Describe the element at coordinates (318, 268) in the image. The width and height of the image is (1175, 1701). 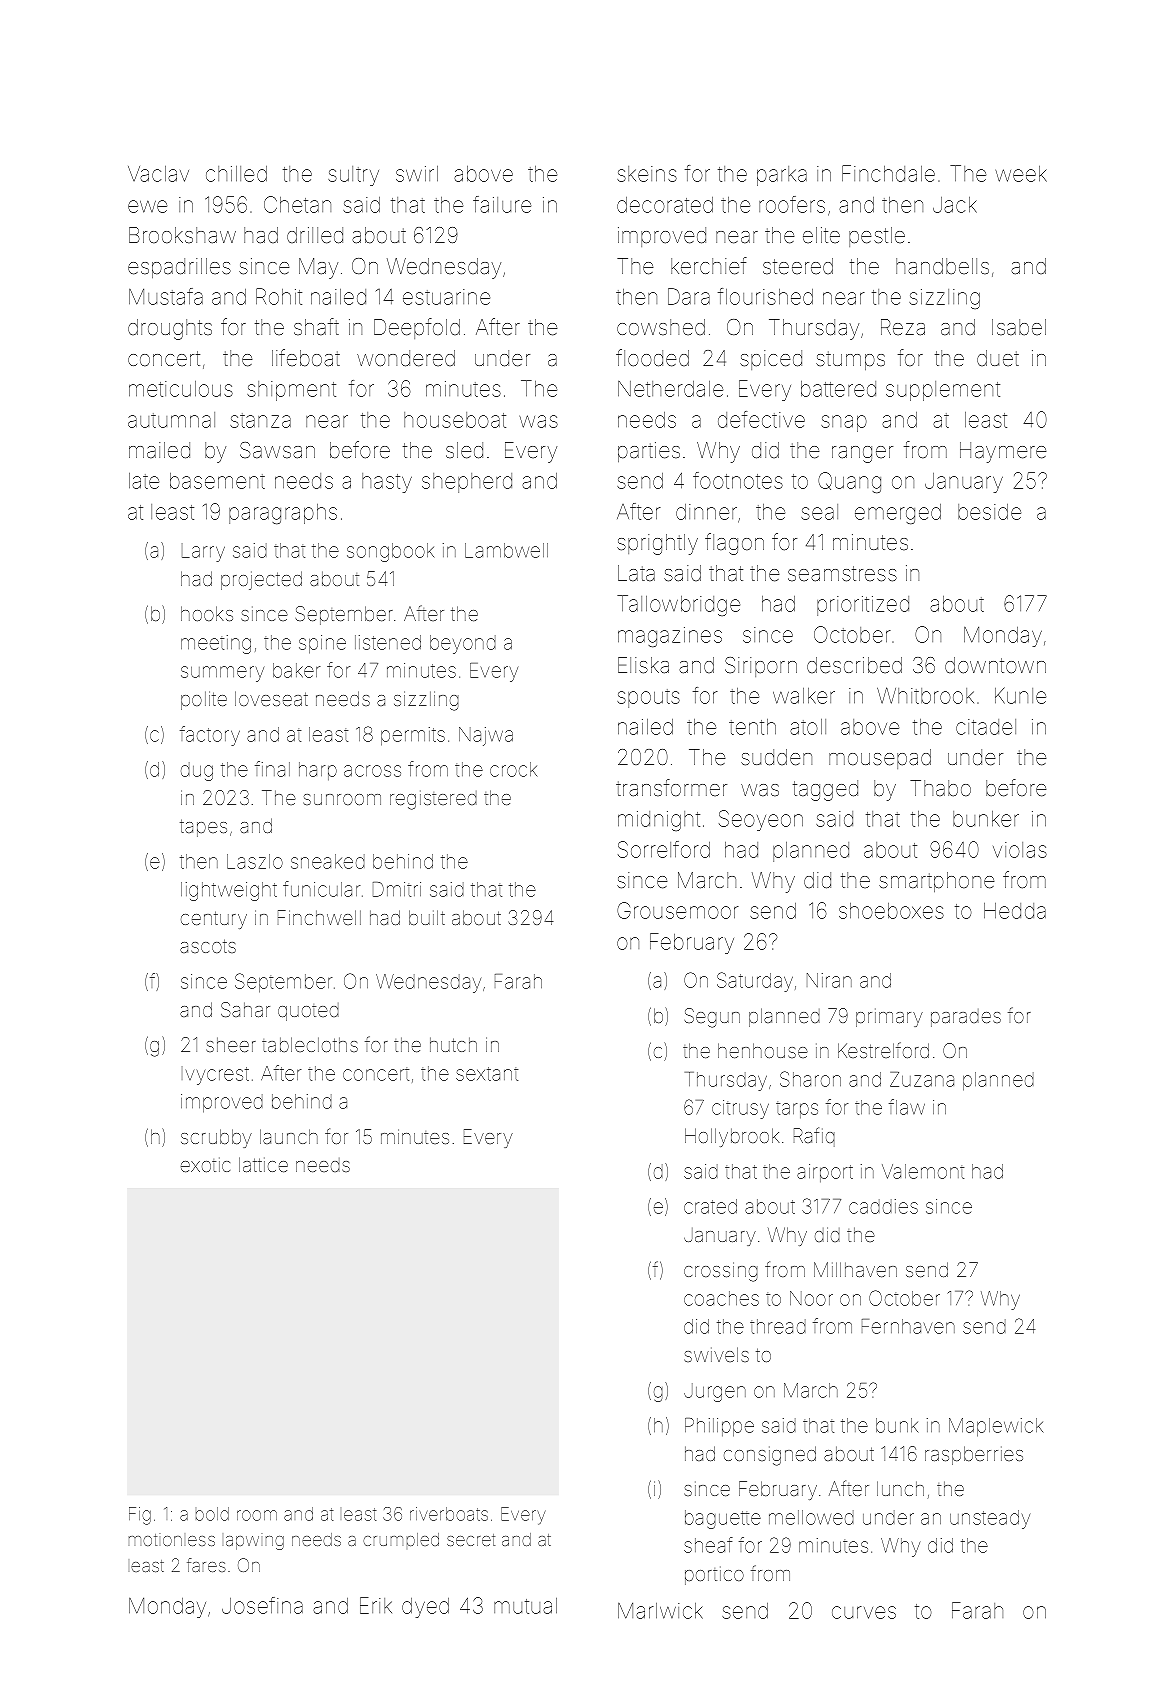
I see `May` at that location.
